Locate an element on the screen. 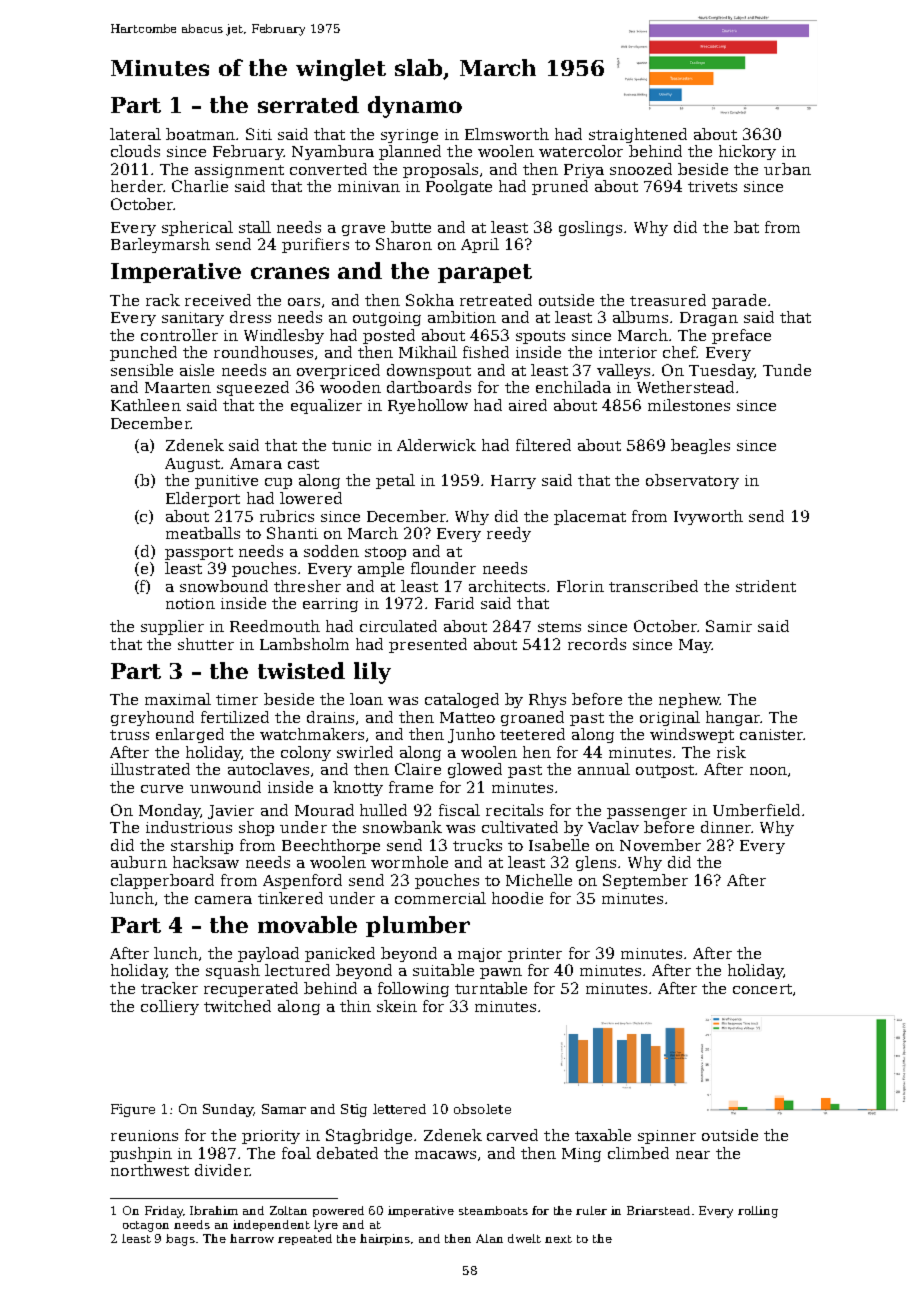 The image size is (924, 1308). straightened is located at coordinates (638, 135).
